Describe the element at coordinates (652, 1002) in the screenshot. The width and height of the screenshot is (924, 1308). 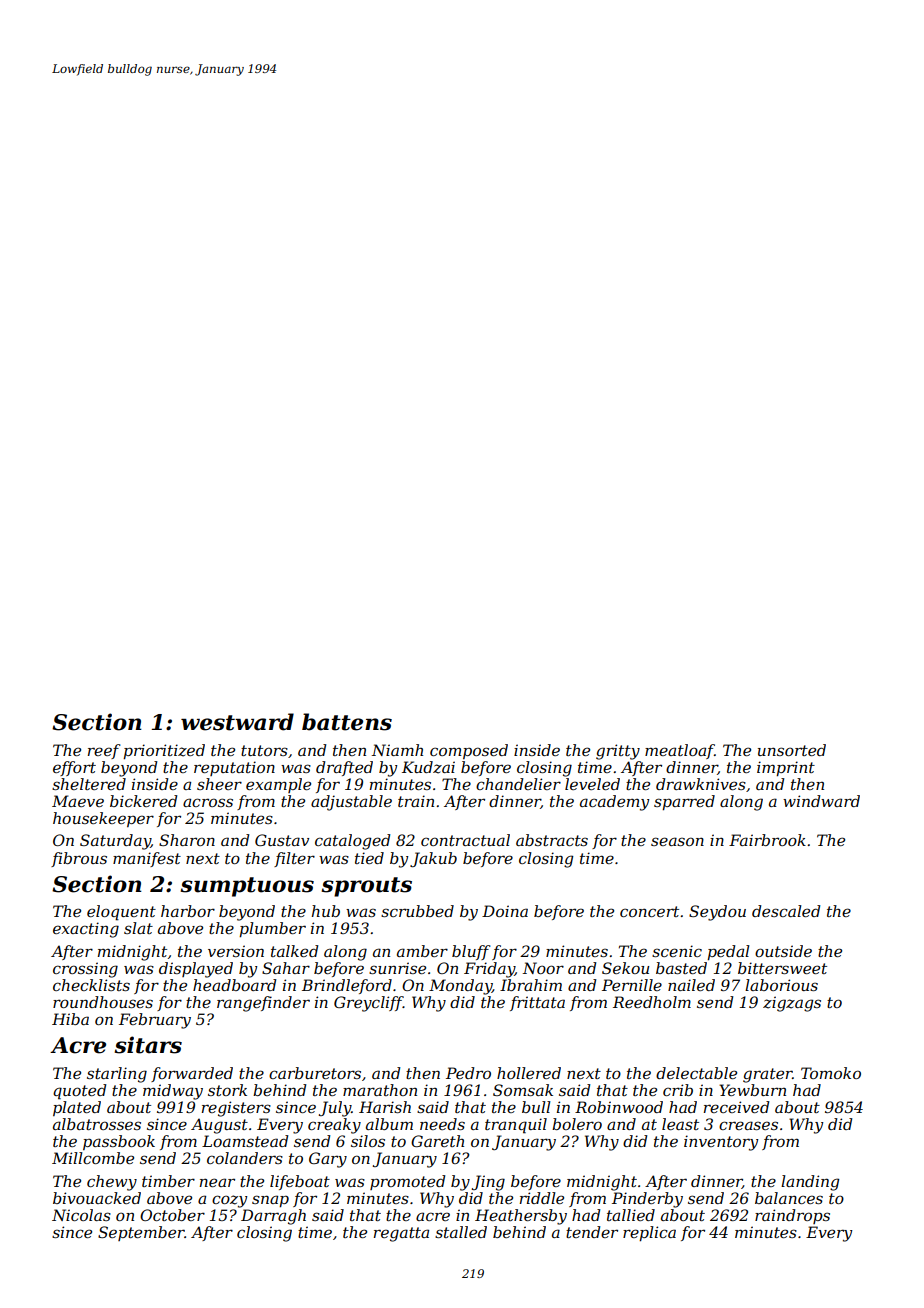
I see `Reedholm` at that location.
